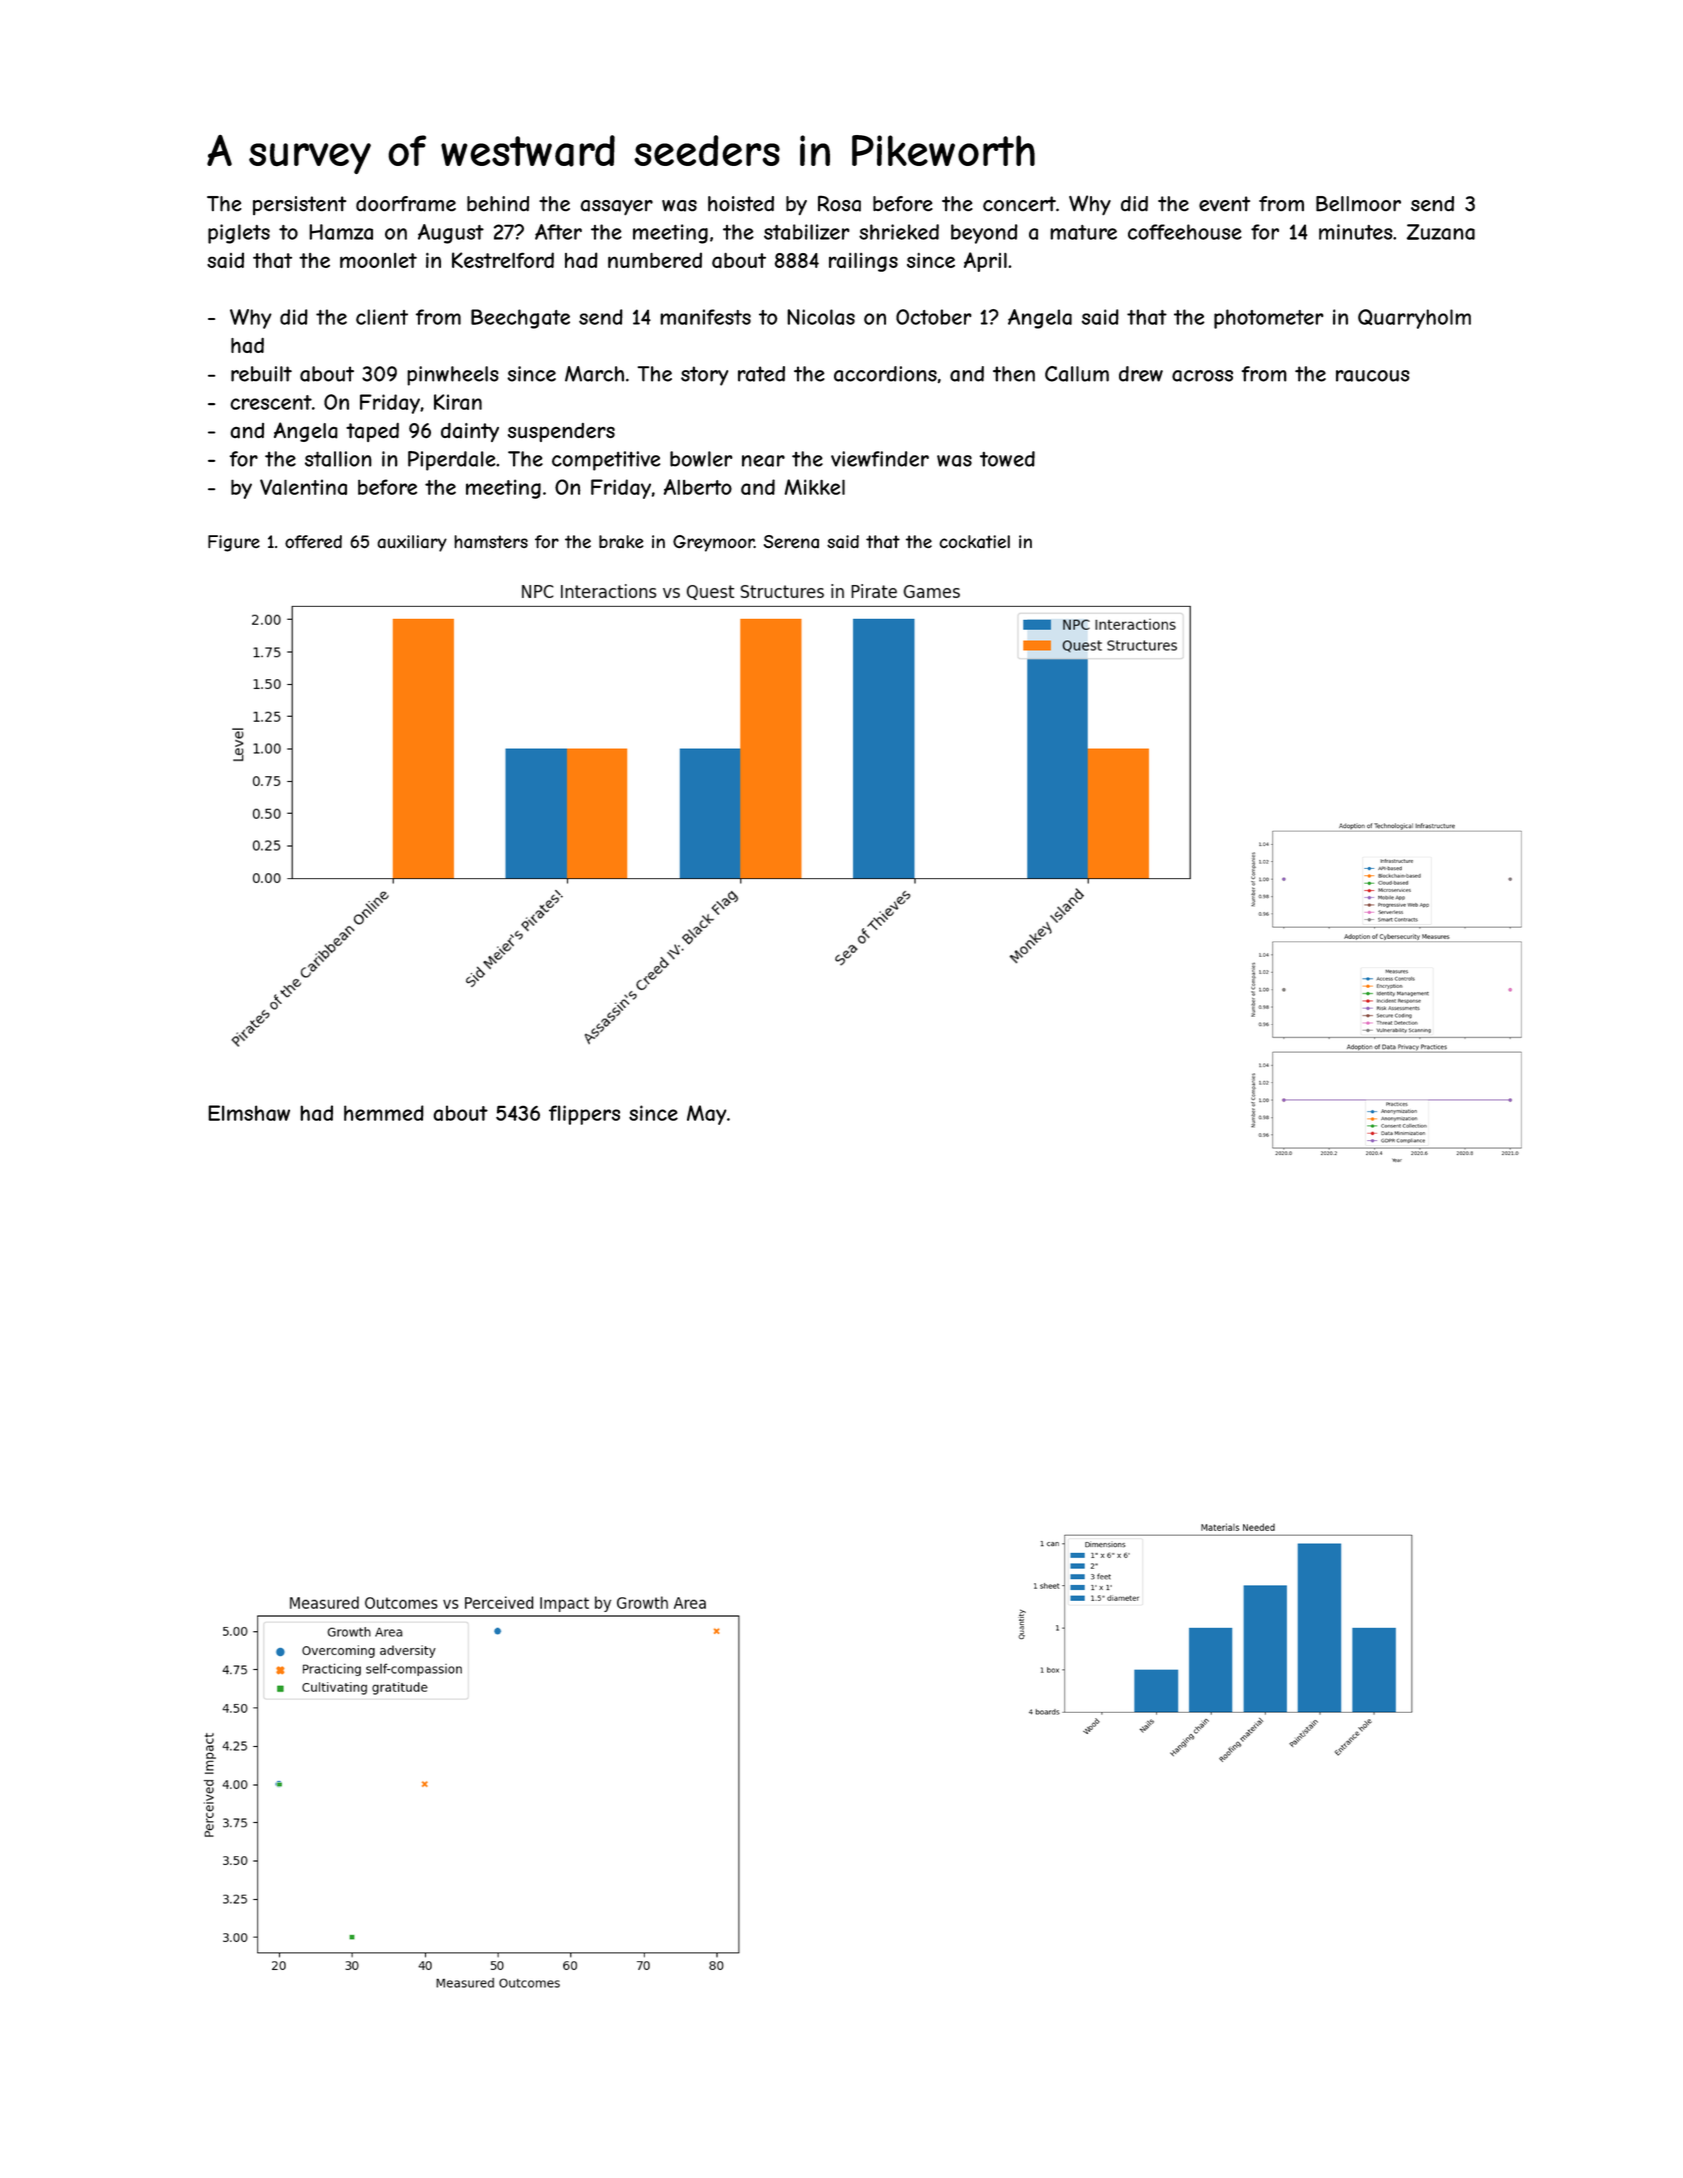 This image has height=2178, width=1683. Describe the element at coordinates (1441, 232) in the image. I see `Zuzana` at that location.
